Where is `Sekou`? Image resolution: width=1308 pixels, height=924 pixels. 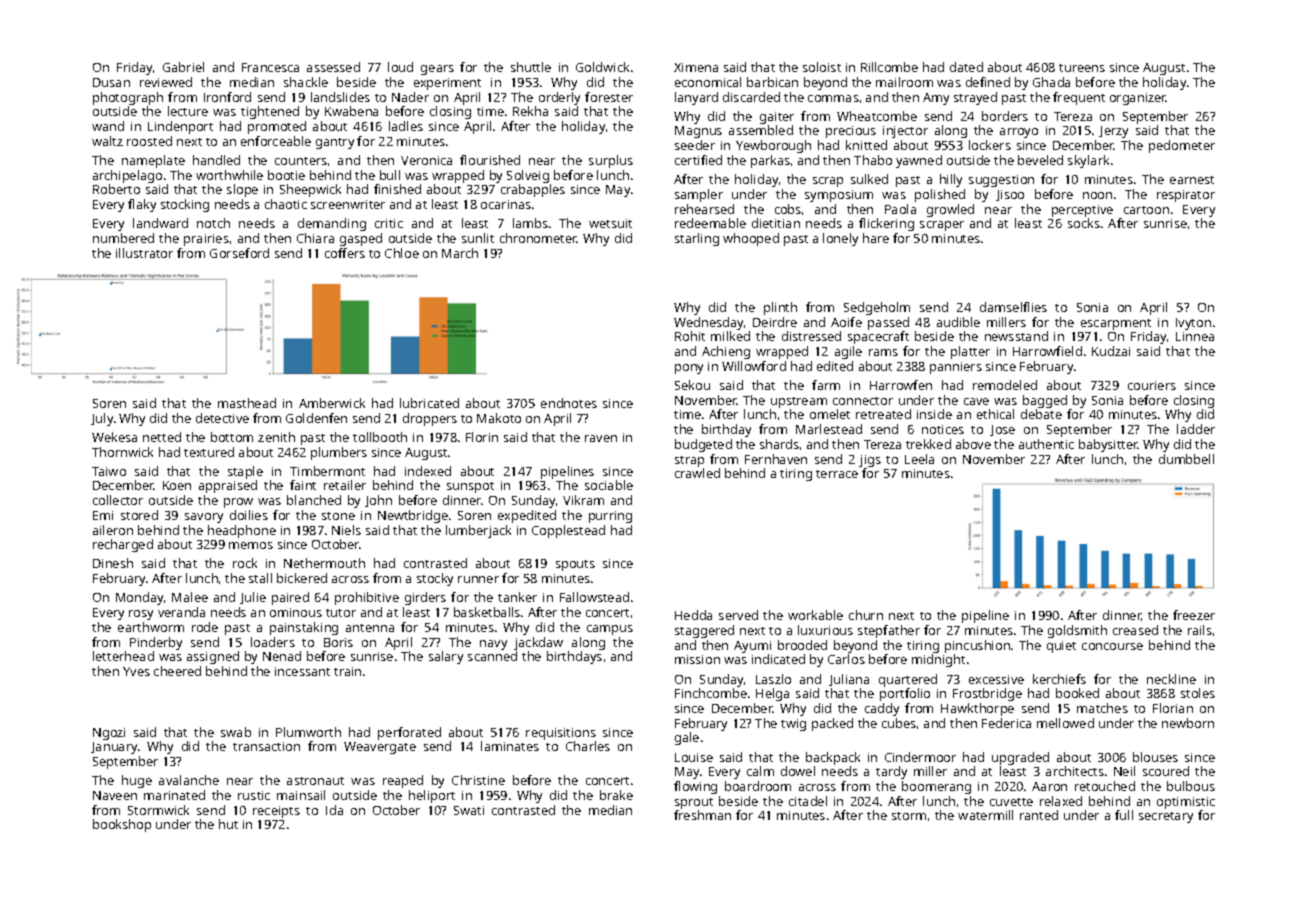
Sekou is located at coordinates (692, 385).
